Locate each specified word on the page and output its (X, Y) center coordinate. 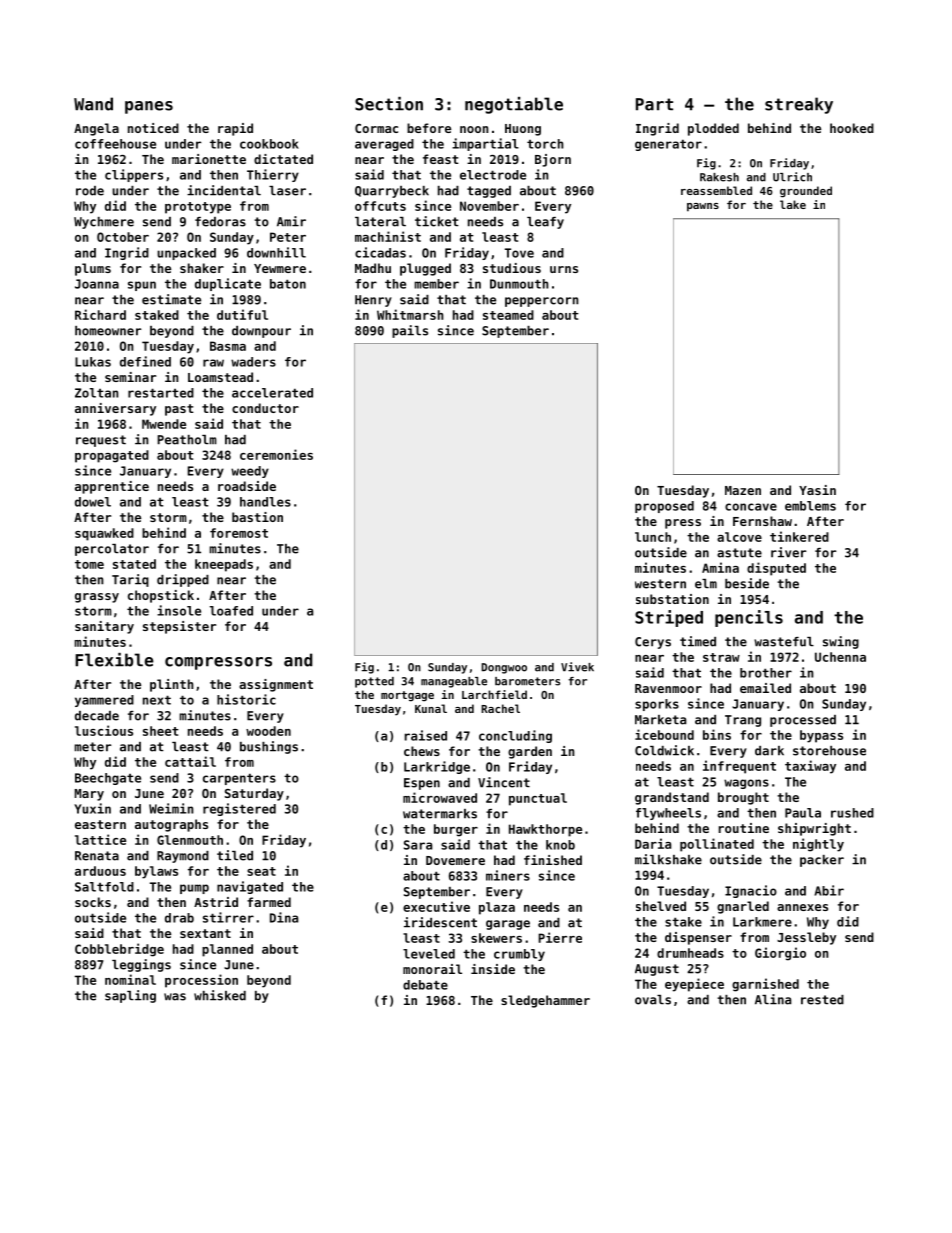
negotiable (514, 105)
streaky (799, 105)
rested (822, 1000)
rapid (235, 129)
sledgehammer (545, 1001)
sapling (130, 996)
